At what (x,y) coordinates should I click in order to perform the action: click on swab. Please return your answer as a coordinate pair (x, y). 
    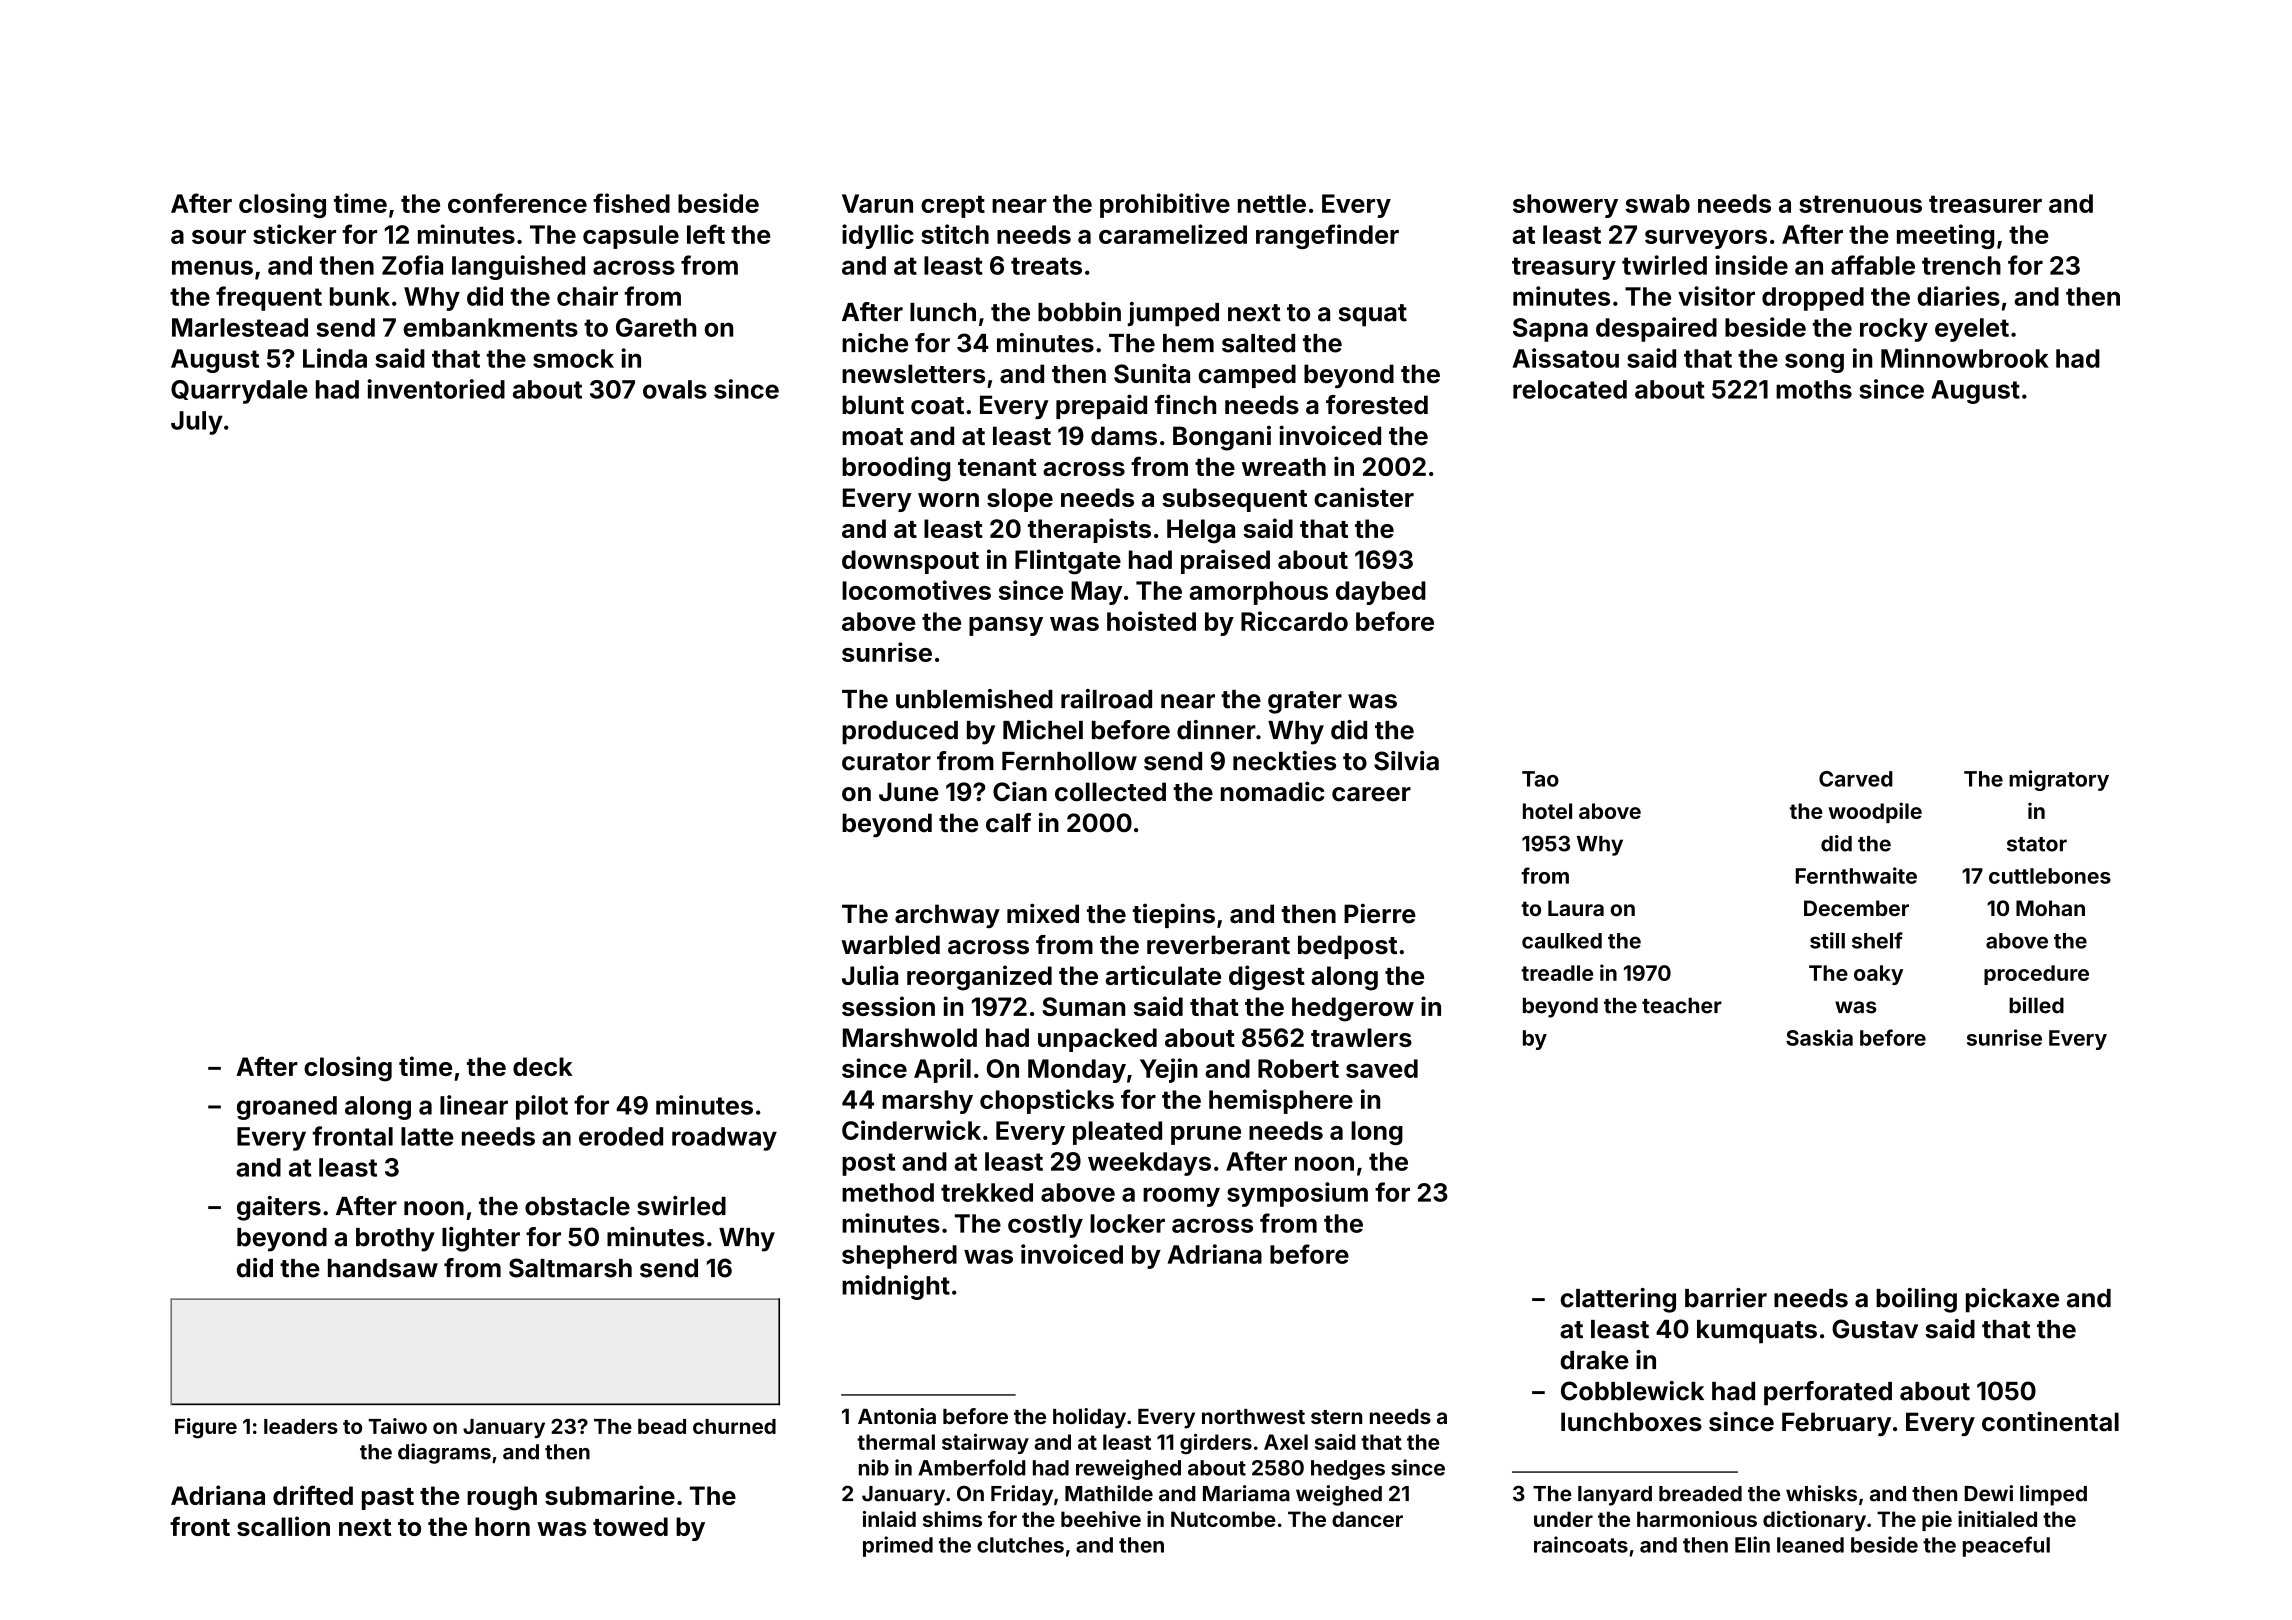
    Looking at the image, I should click on (1657, 203).
